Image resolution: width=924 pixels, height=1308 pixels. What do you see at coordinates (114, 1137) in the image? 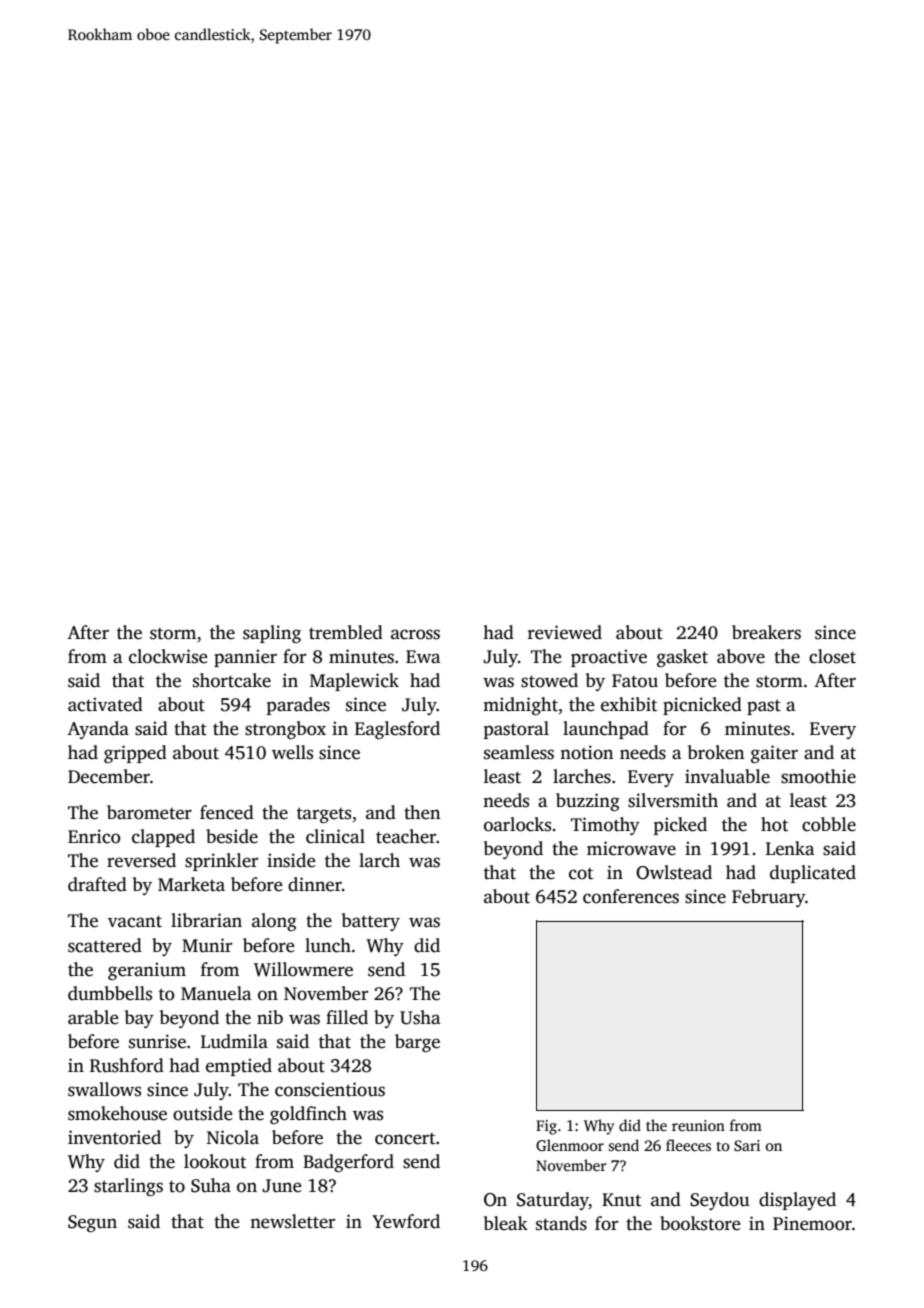
I see `inventoried` at bounding box center [114, 1137].
